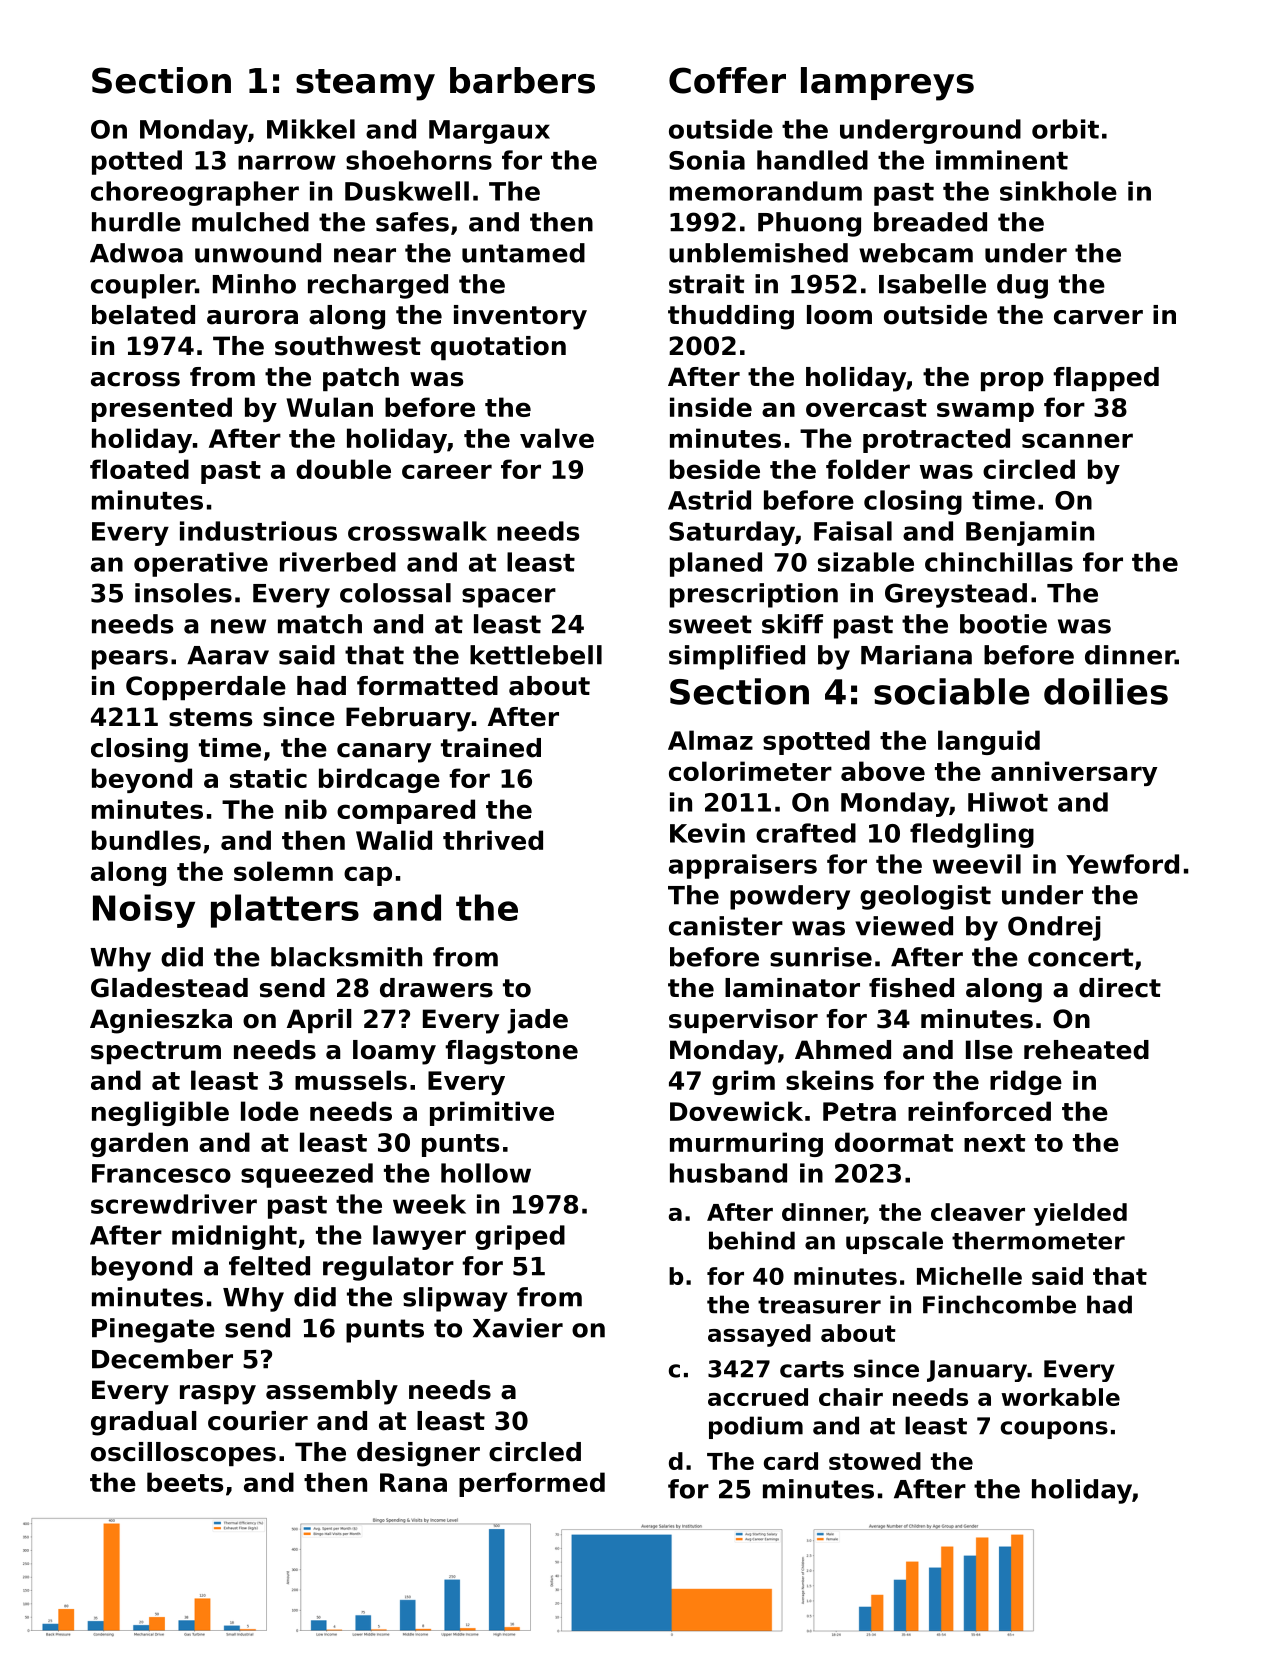 This screenshot has height=1659, width=1282. I want to click on performed, so click(532, 1484).
